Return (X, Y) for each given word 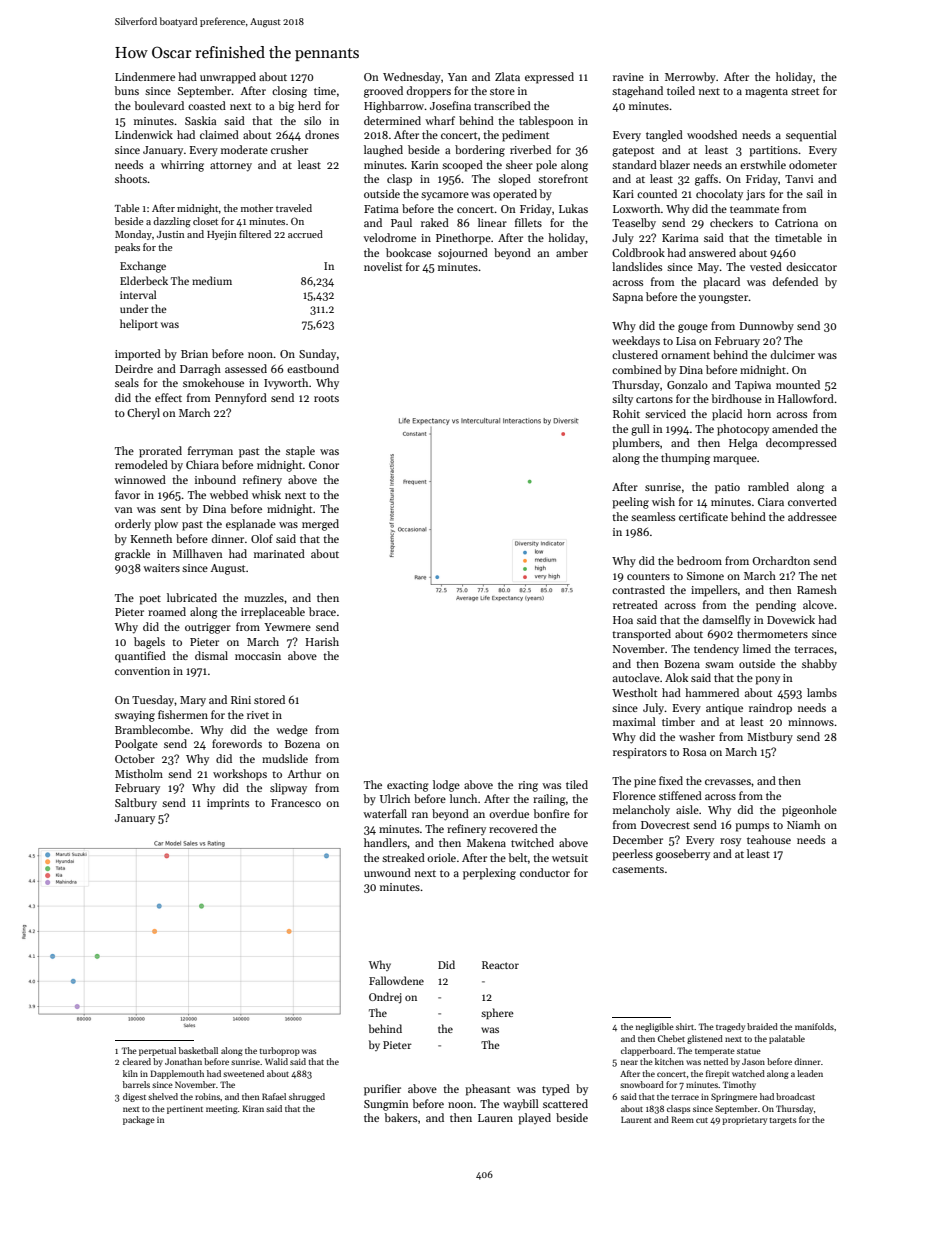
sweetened (243, 1073)
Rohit (626, 413)
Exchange (143, 267)
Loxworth (637, 208)
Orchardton (781, 560)
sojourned (463, 254)
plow (166, 525)
